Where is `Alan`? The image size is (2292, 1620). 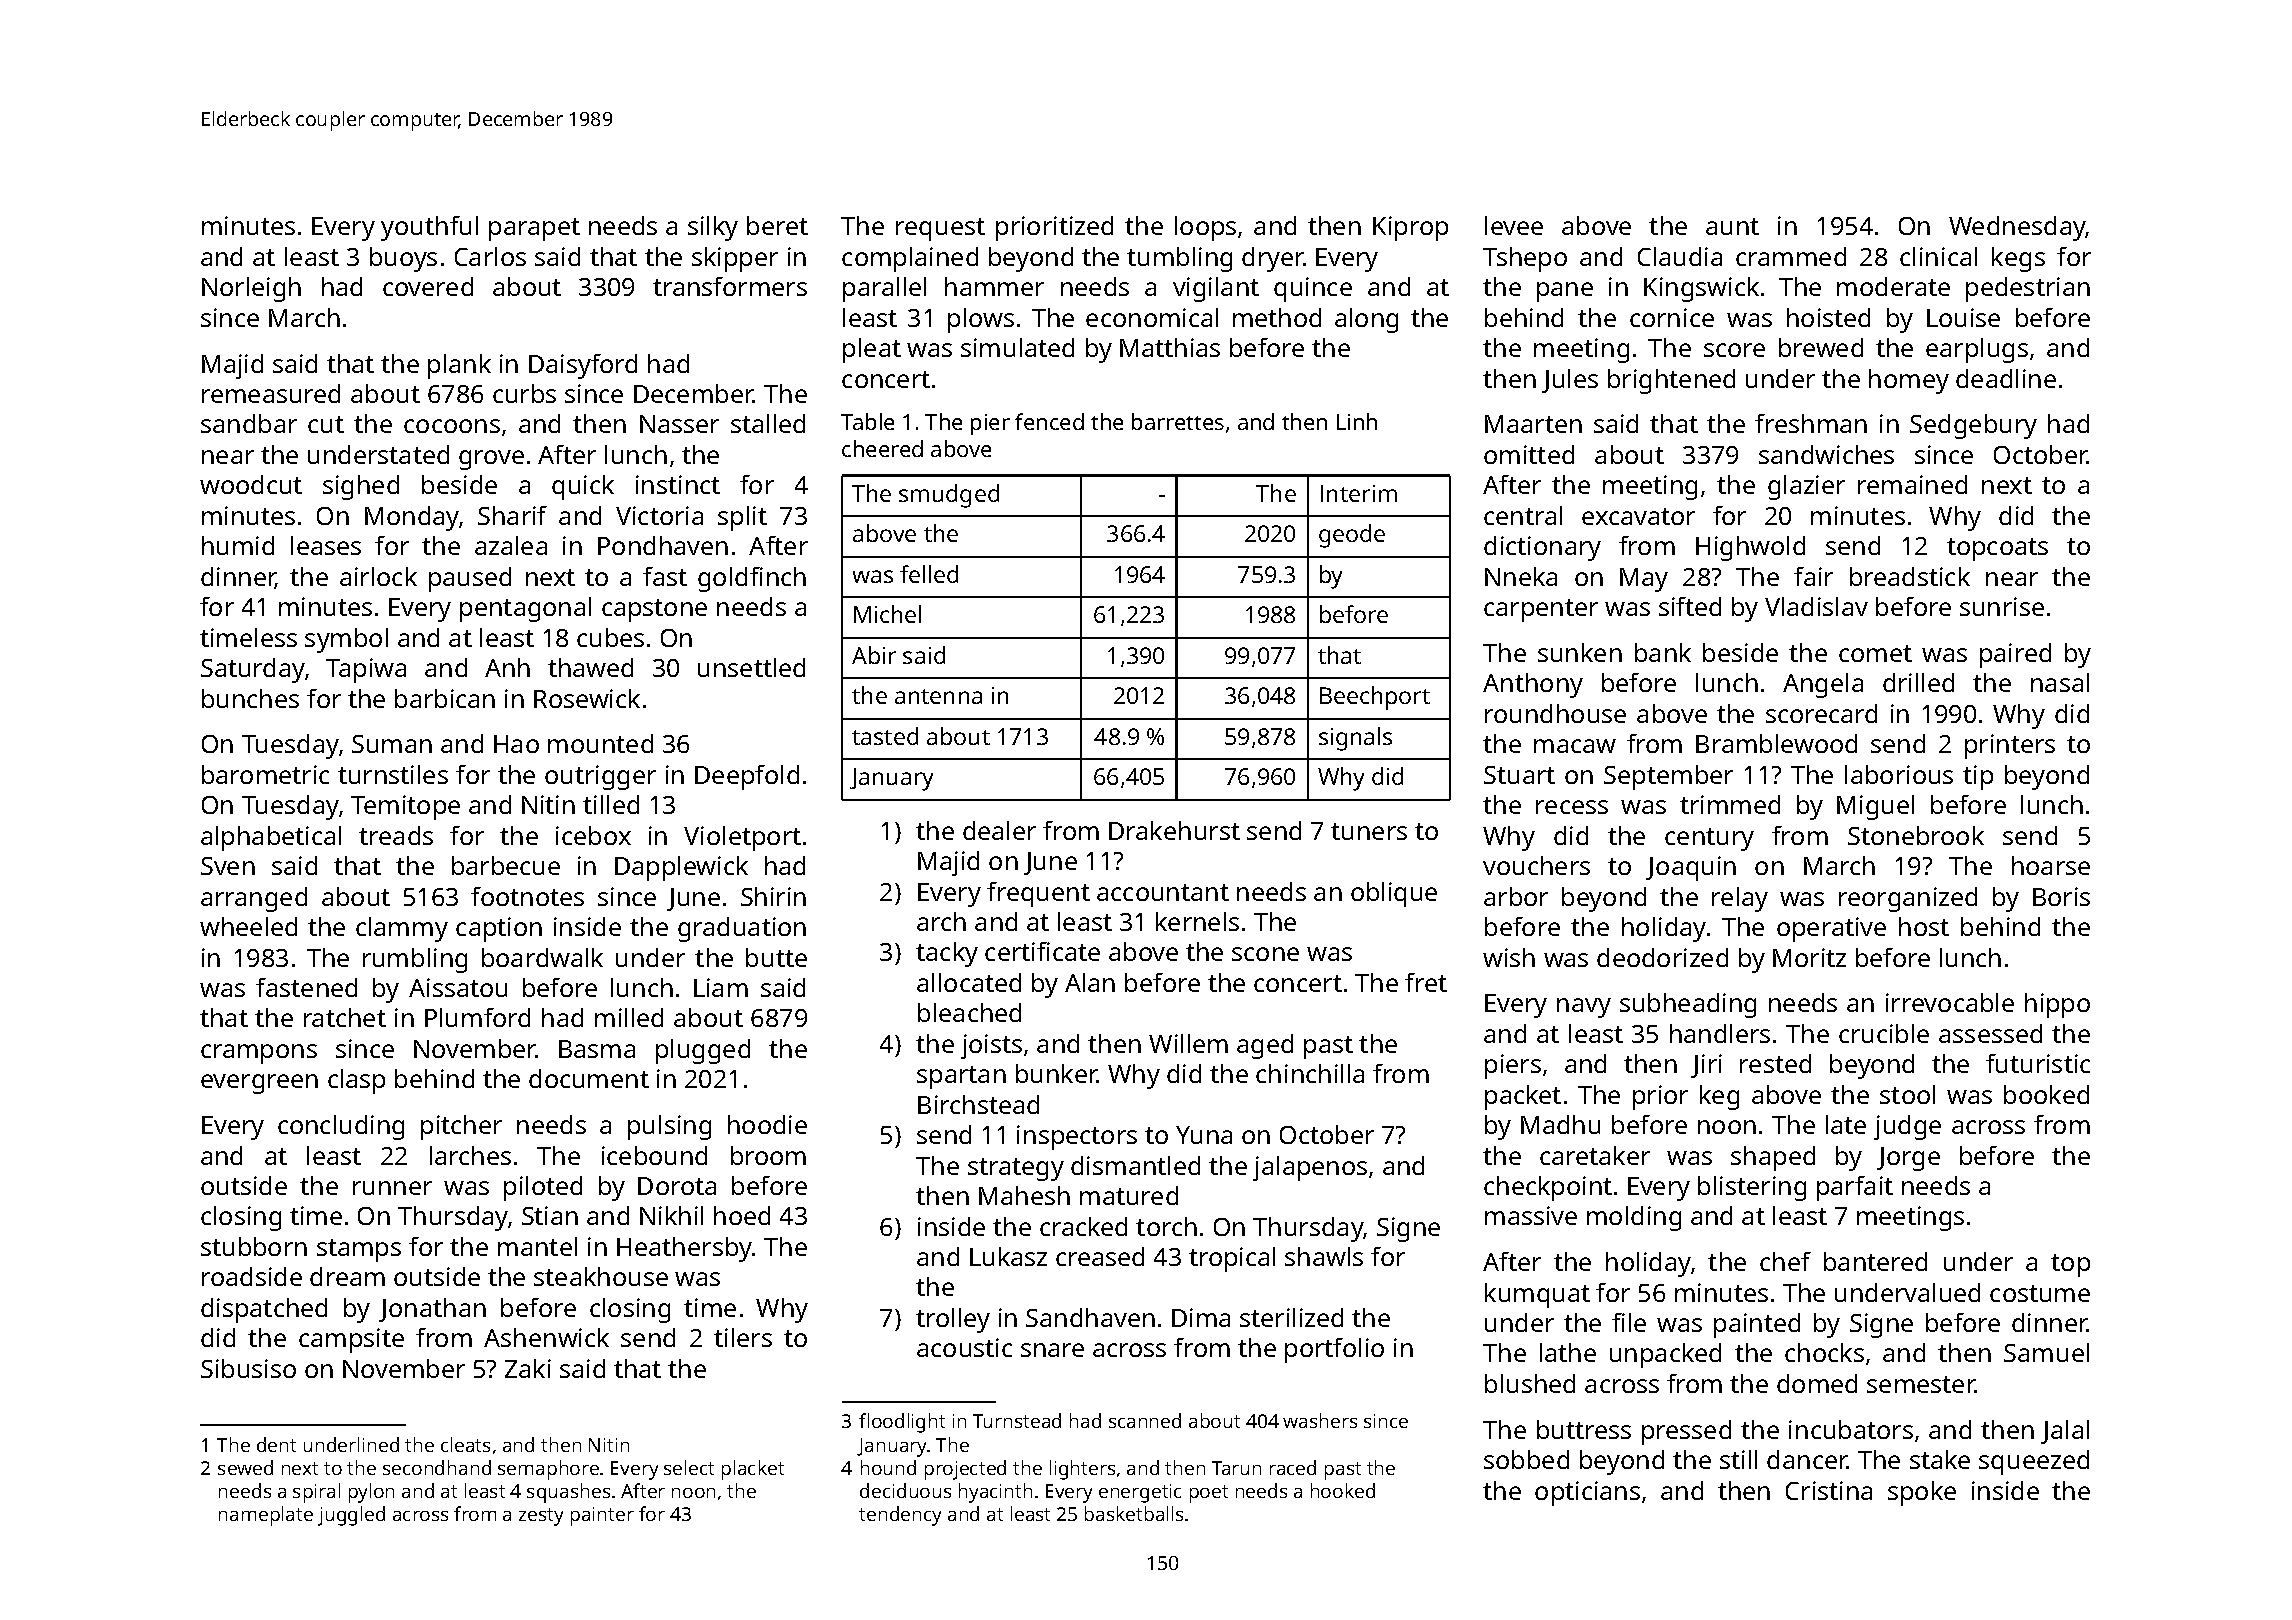
Alan is located at coordinates (1090, 982).
